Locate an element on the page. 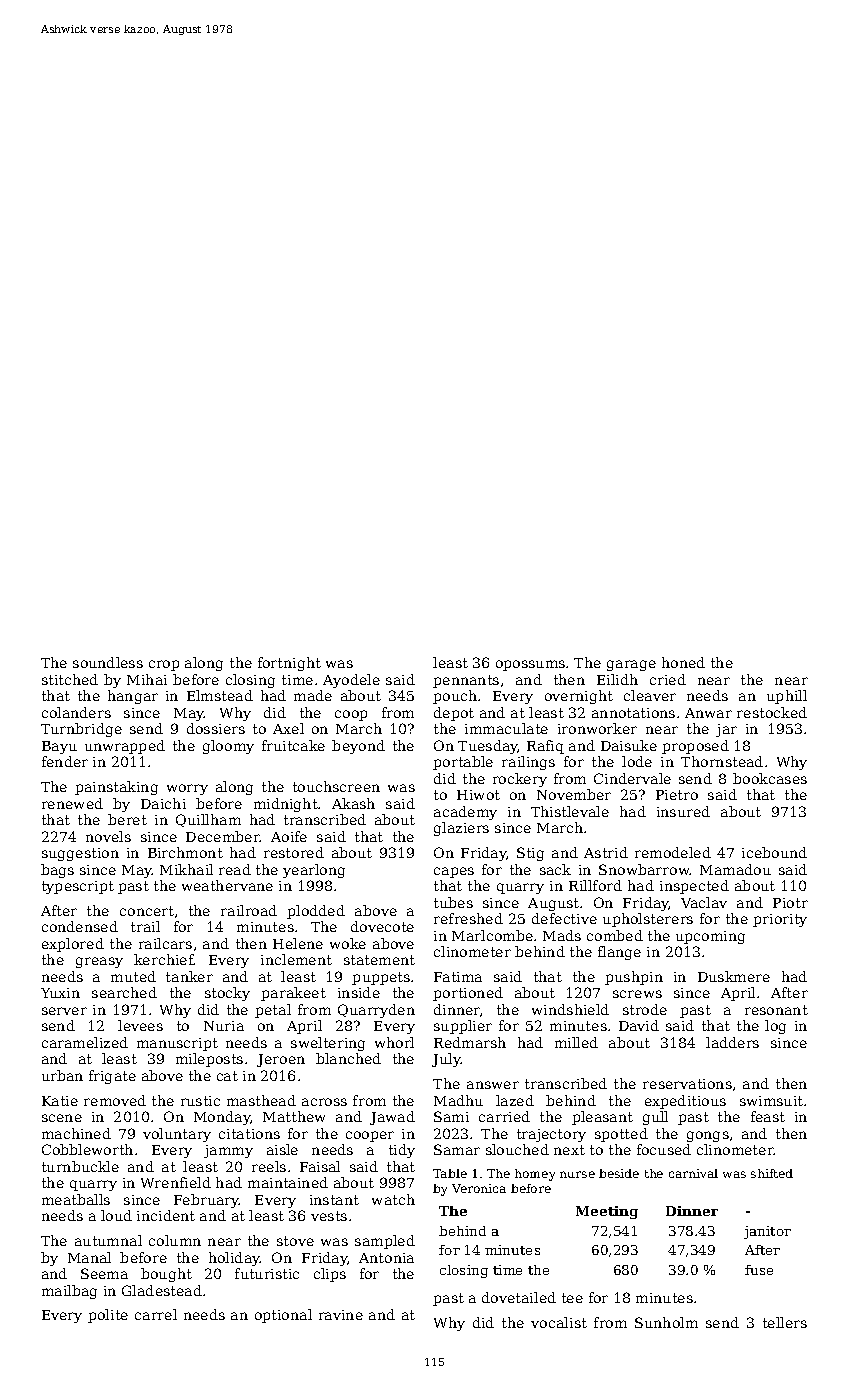  capes is located at coordinates (454, 872).
